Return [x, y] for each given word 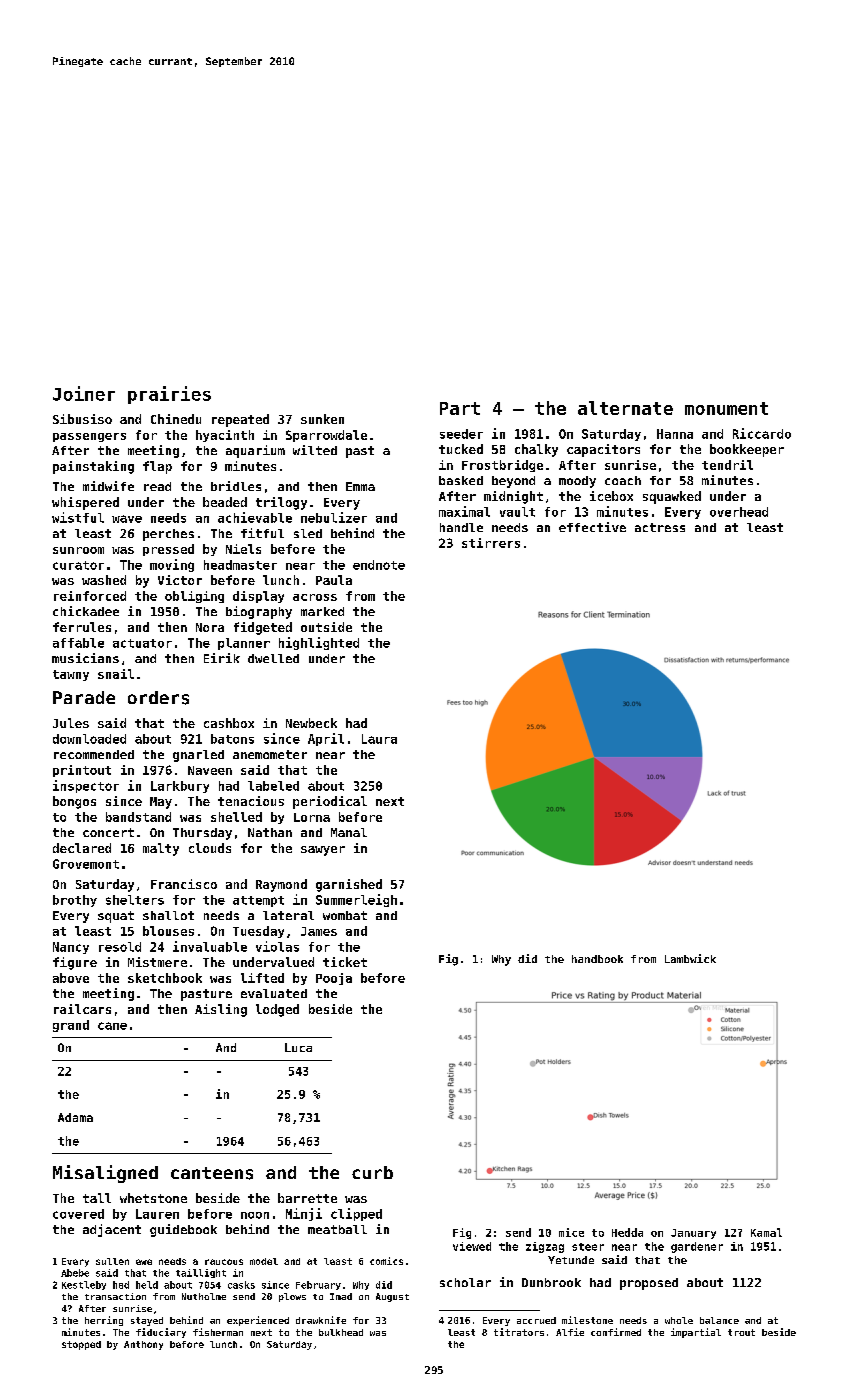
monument [726, 408]
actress [660, 527]
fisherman [218, 1332]
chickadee [86, 611]
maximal [464, 511]
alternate [625, 408]
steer [588, 1247]
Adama [75, 1117]
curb [372, 1172]
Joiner [84, 393]
